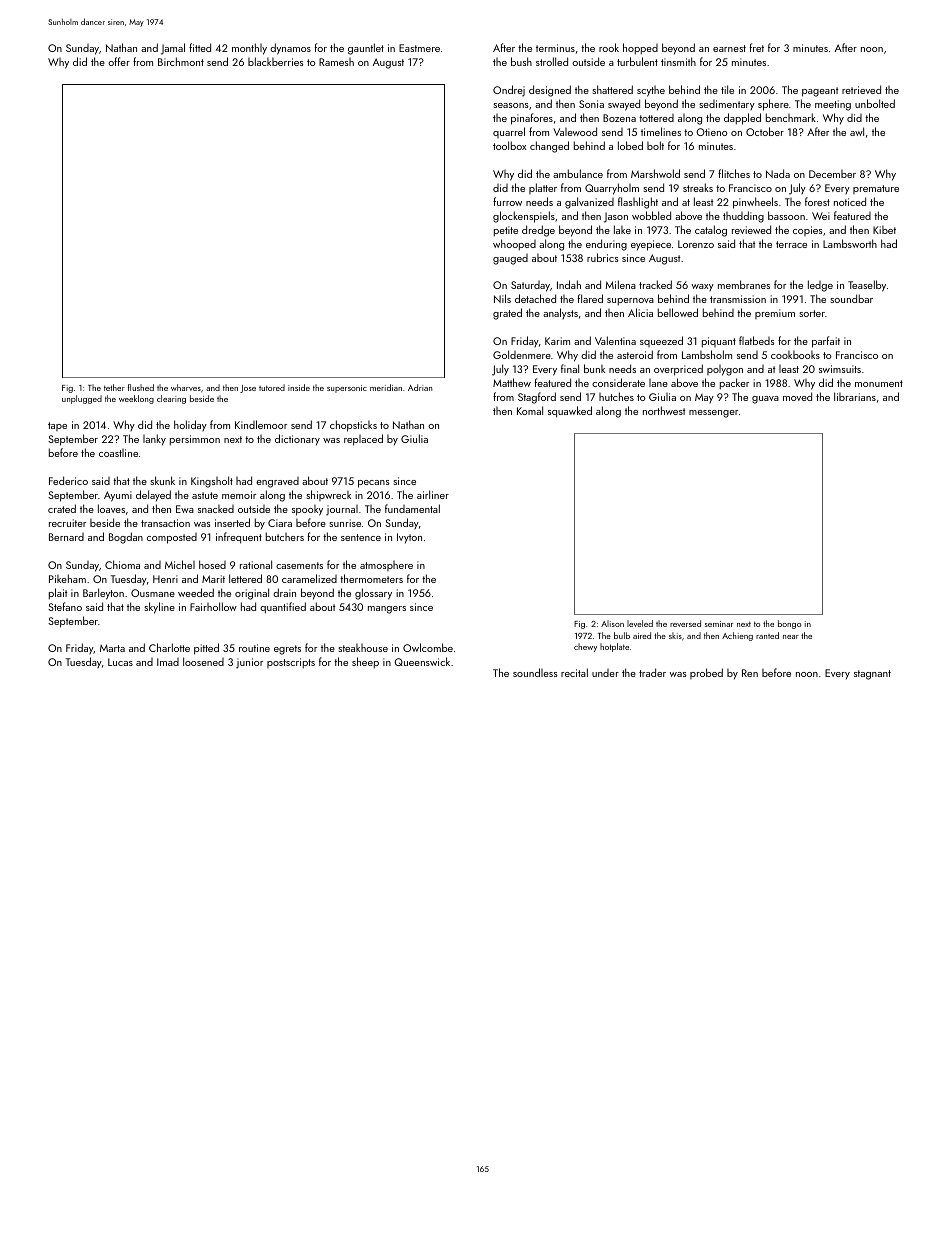 The height and width of the document is (1233, 952). Describe the element at coordinates (114, 387) in the document. I see `tether` at that location.
